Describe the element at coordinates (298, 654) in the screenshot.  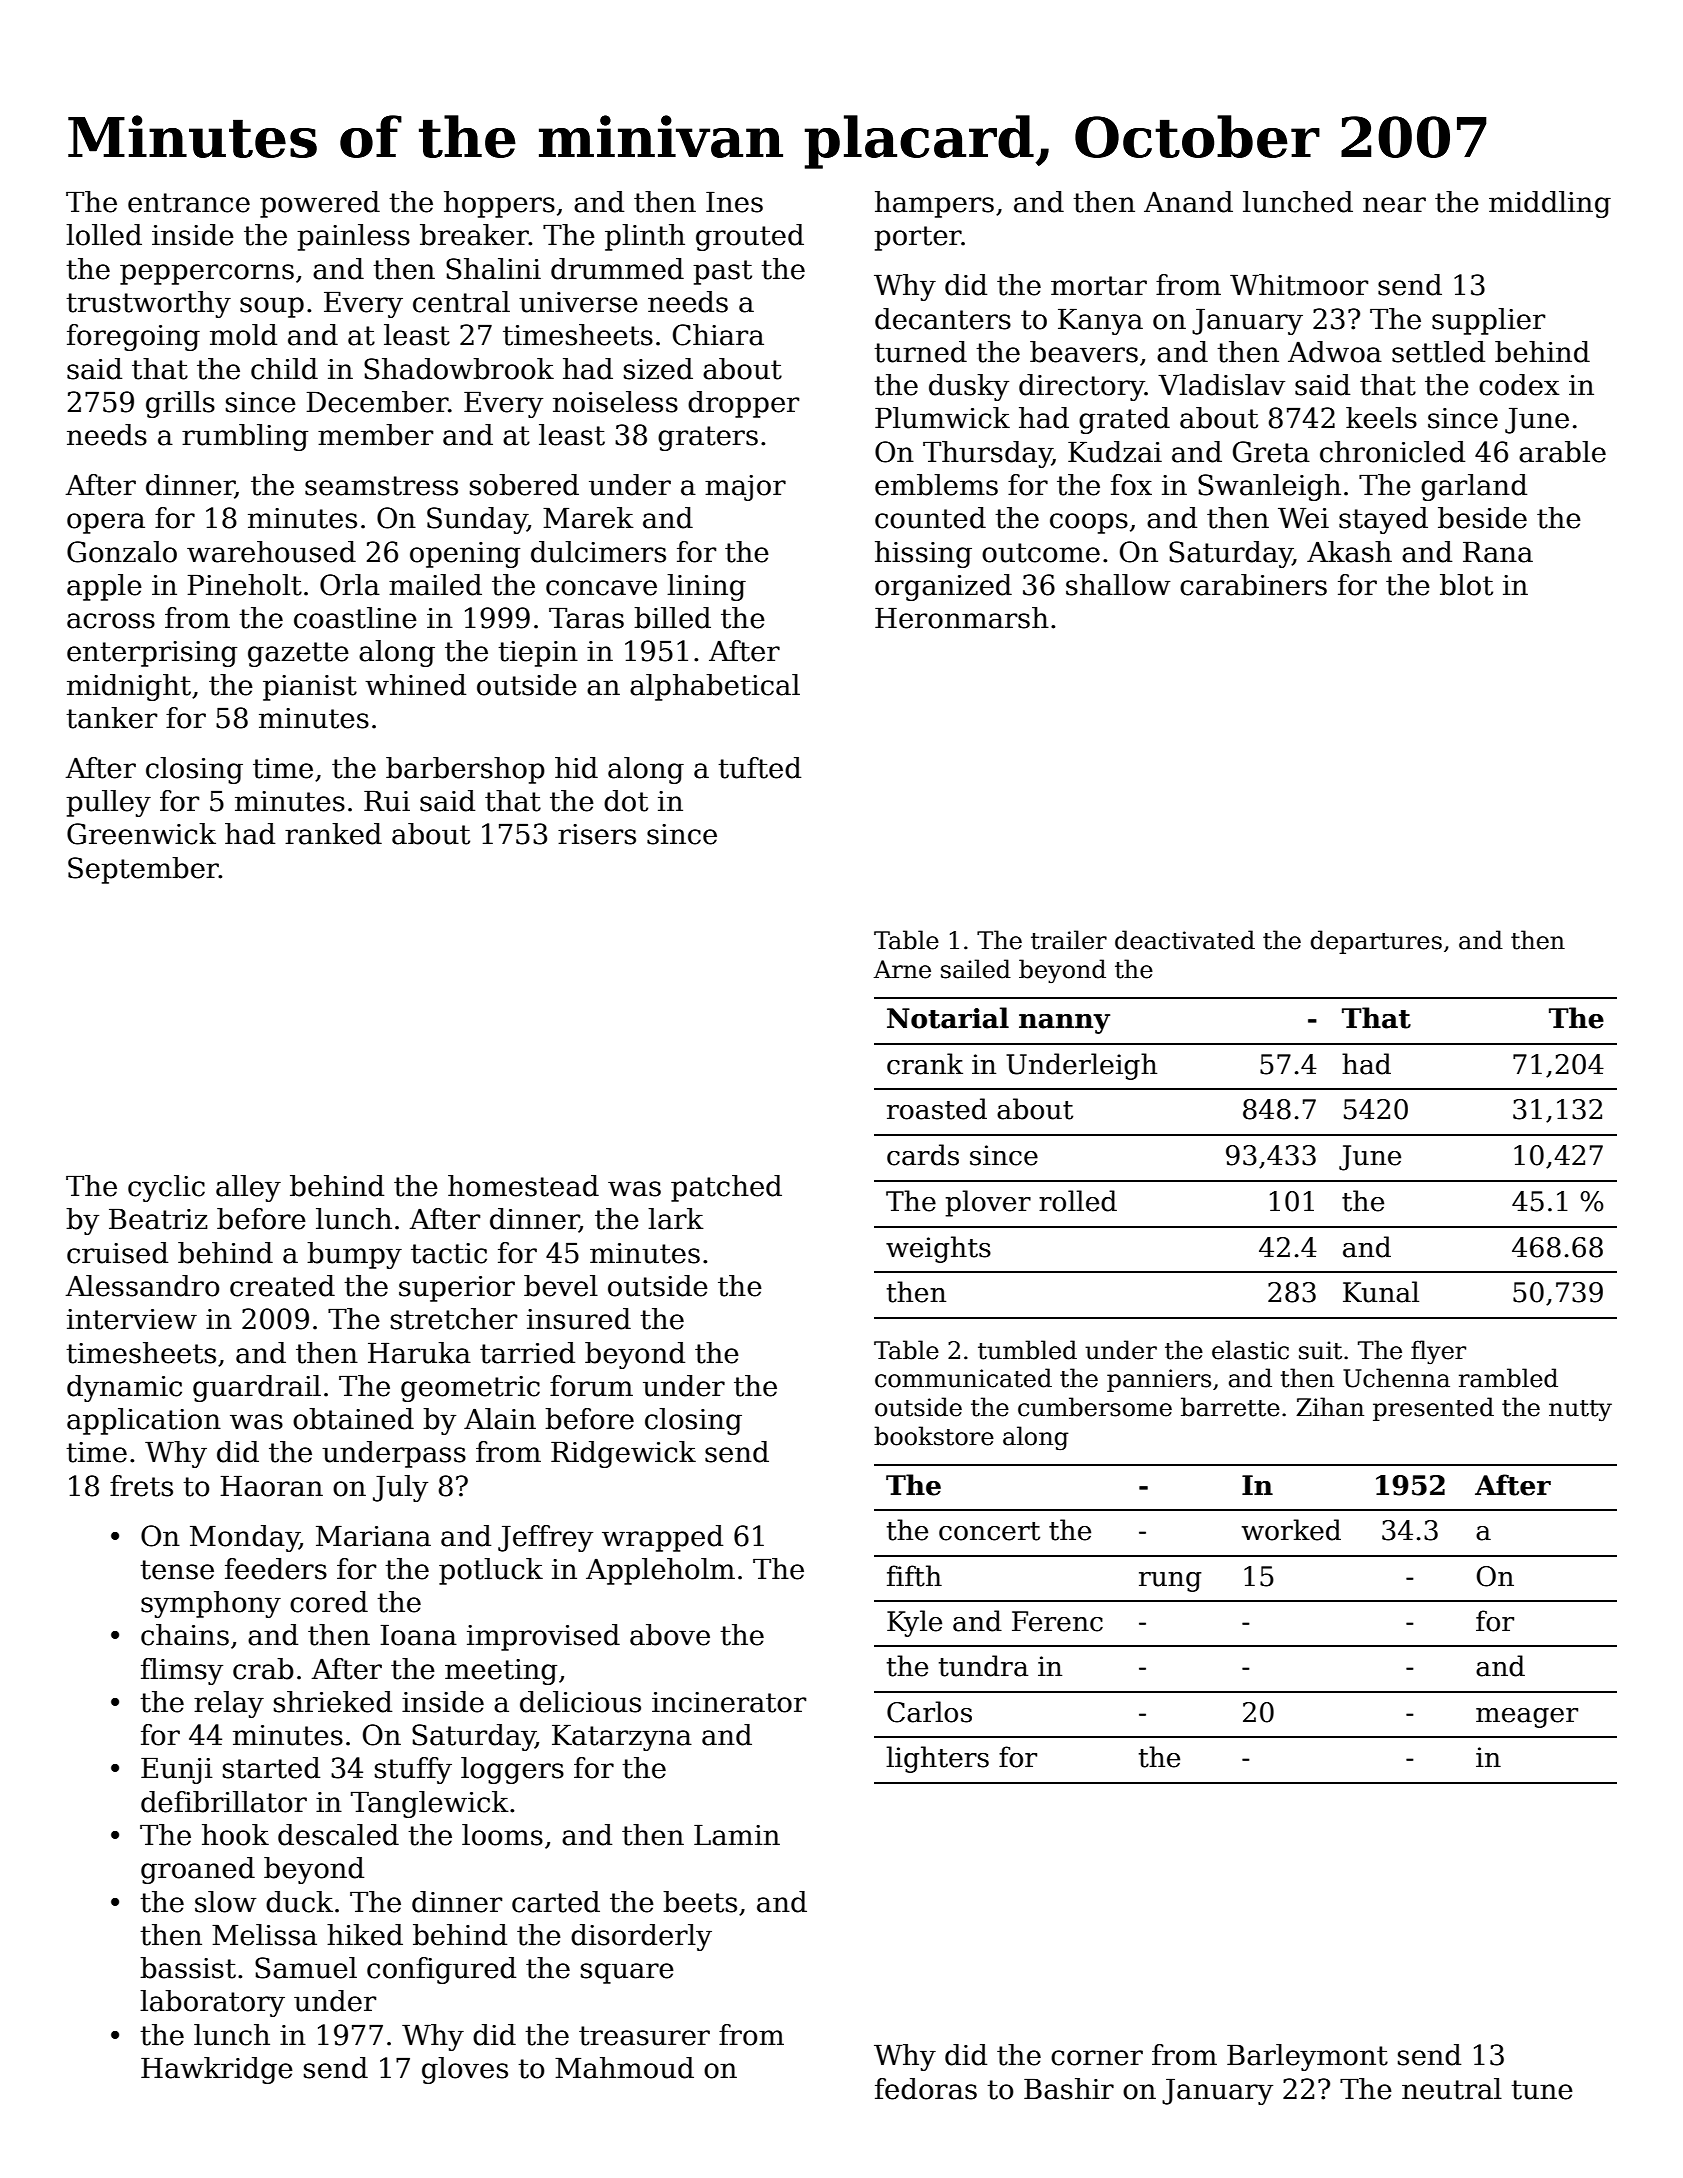
I see `gazette` at that location.
